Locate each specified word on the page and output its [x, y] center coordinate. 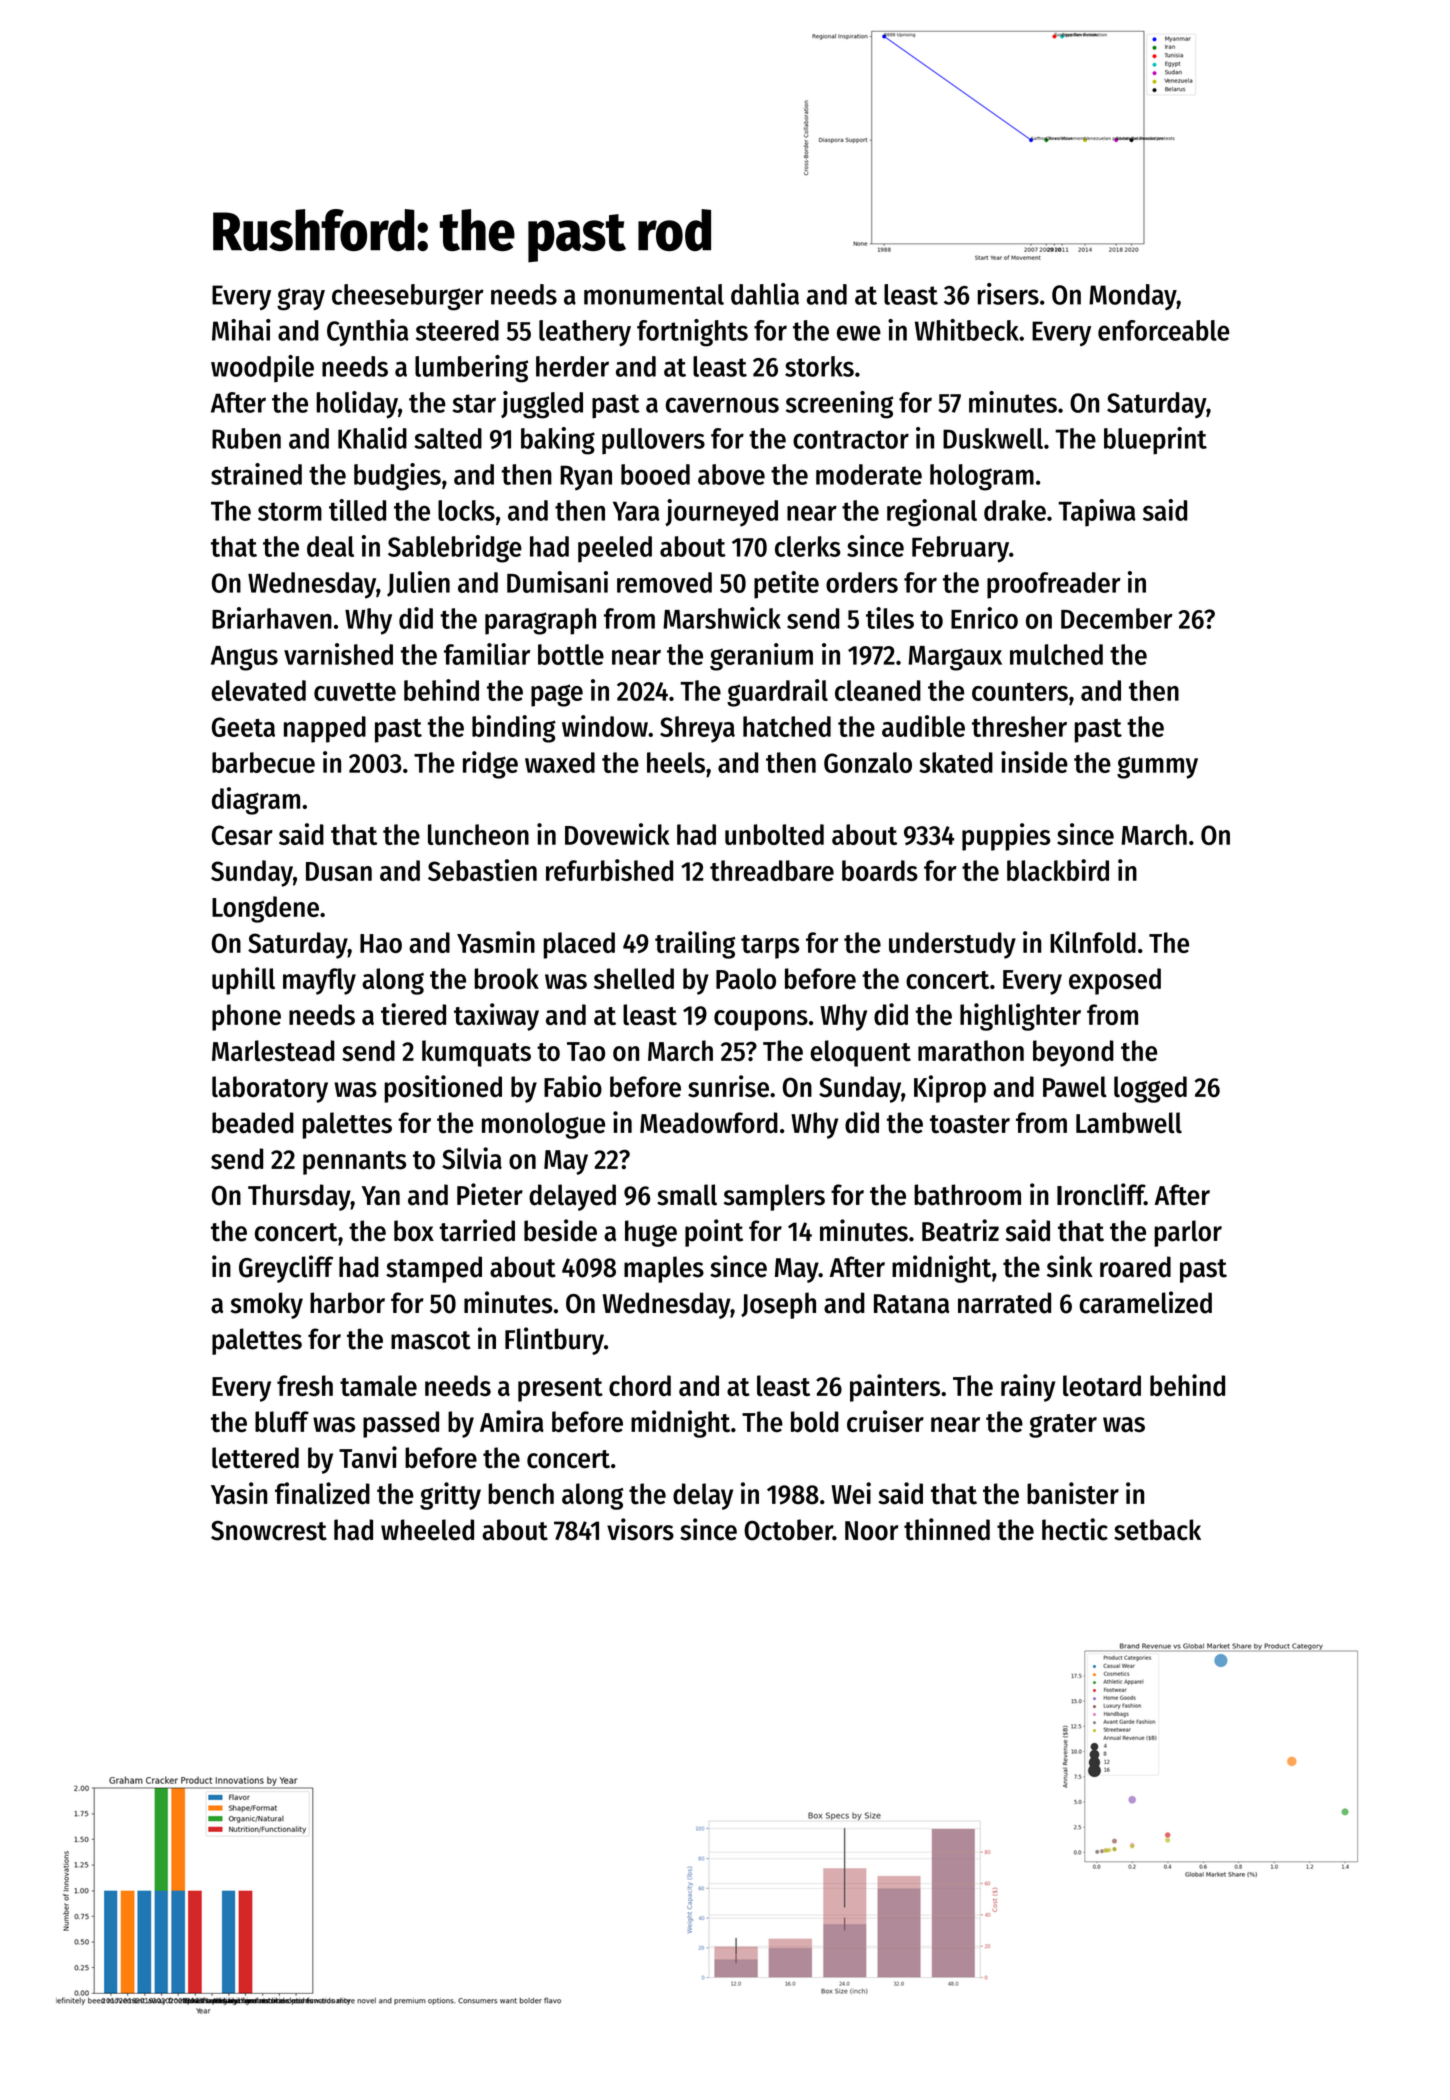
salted [448, 438]
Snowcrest [269, 1530]
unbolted [774, 834]
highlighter [1020, 1017]
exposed [1115, 981]
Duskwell [993, 438]
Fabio [573, 1086]
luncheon [478, 834]
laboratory [270, 1089]
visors [640, 1529]
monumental [654, 294]
